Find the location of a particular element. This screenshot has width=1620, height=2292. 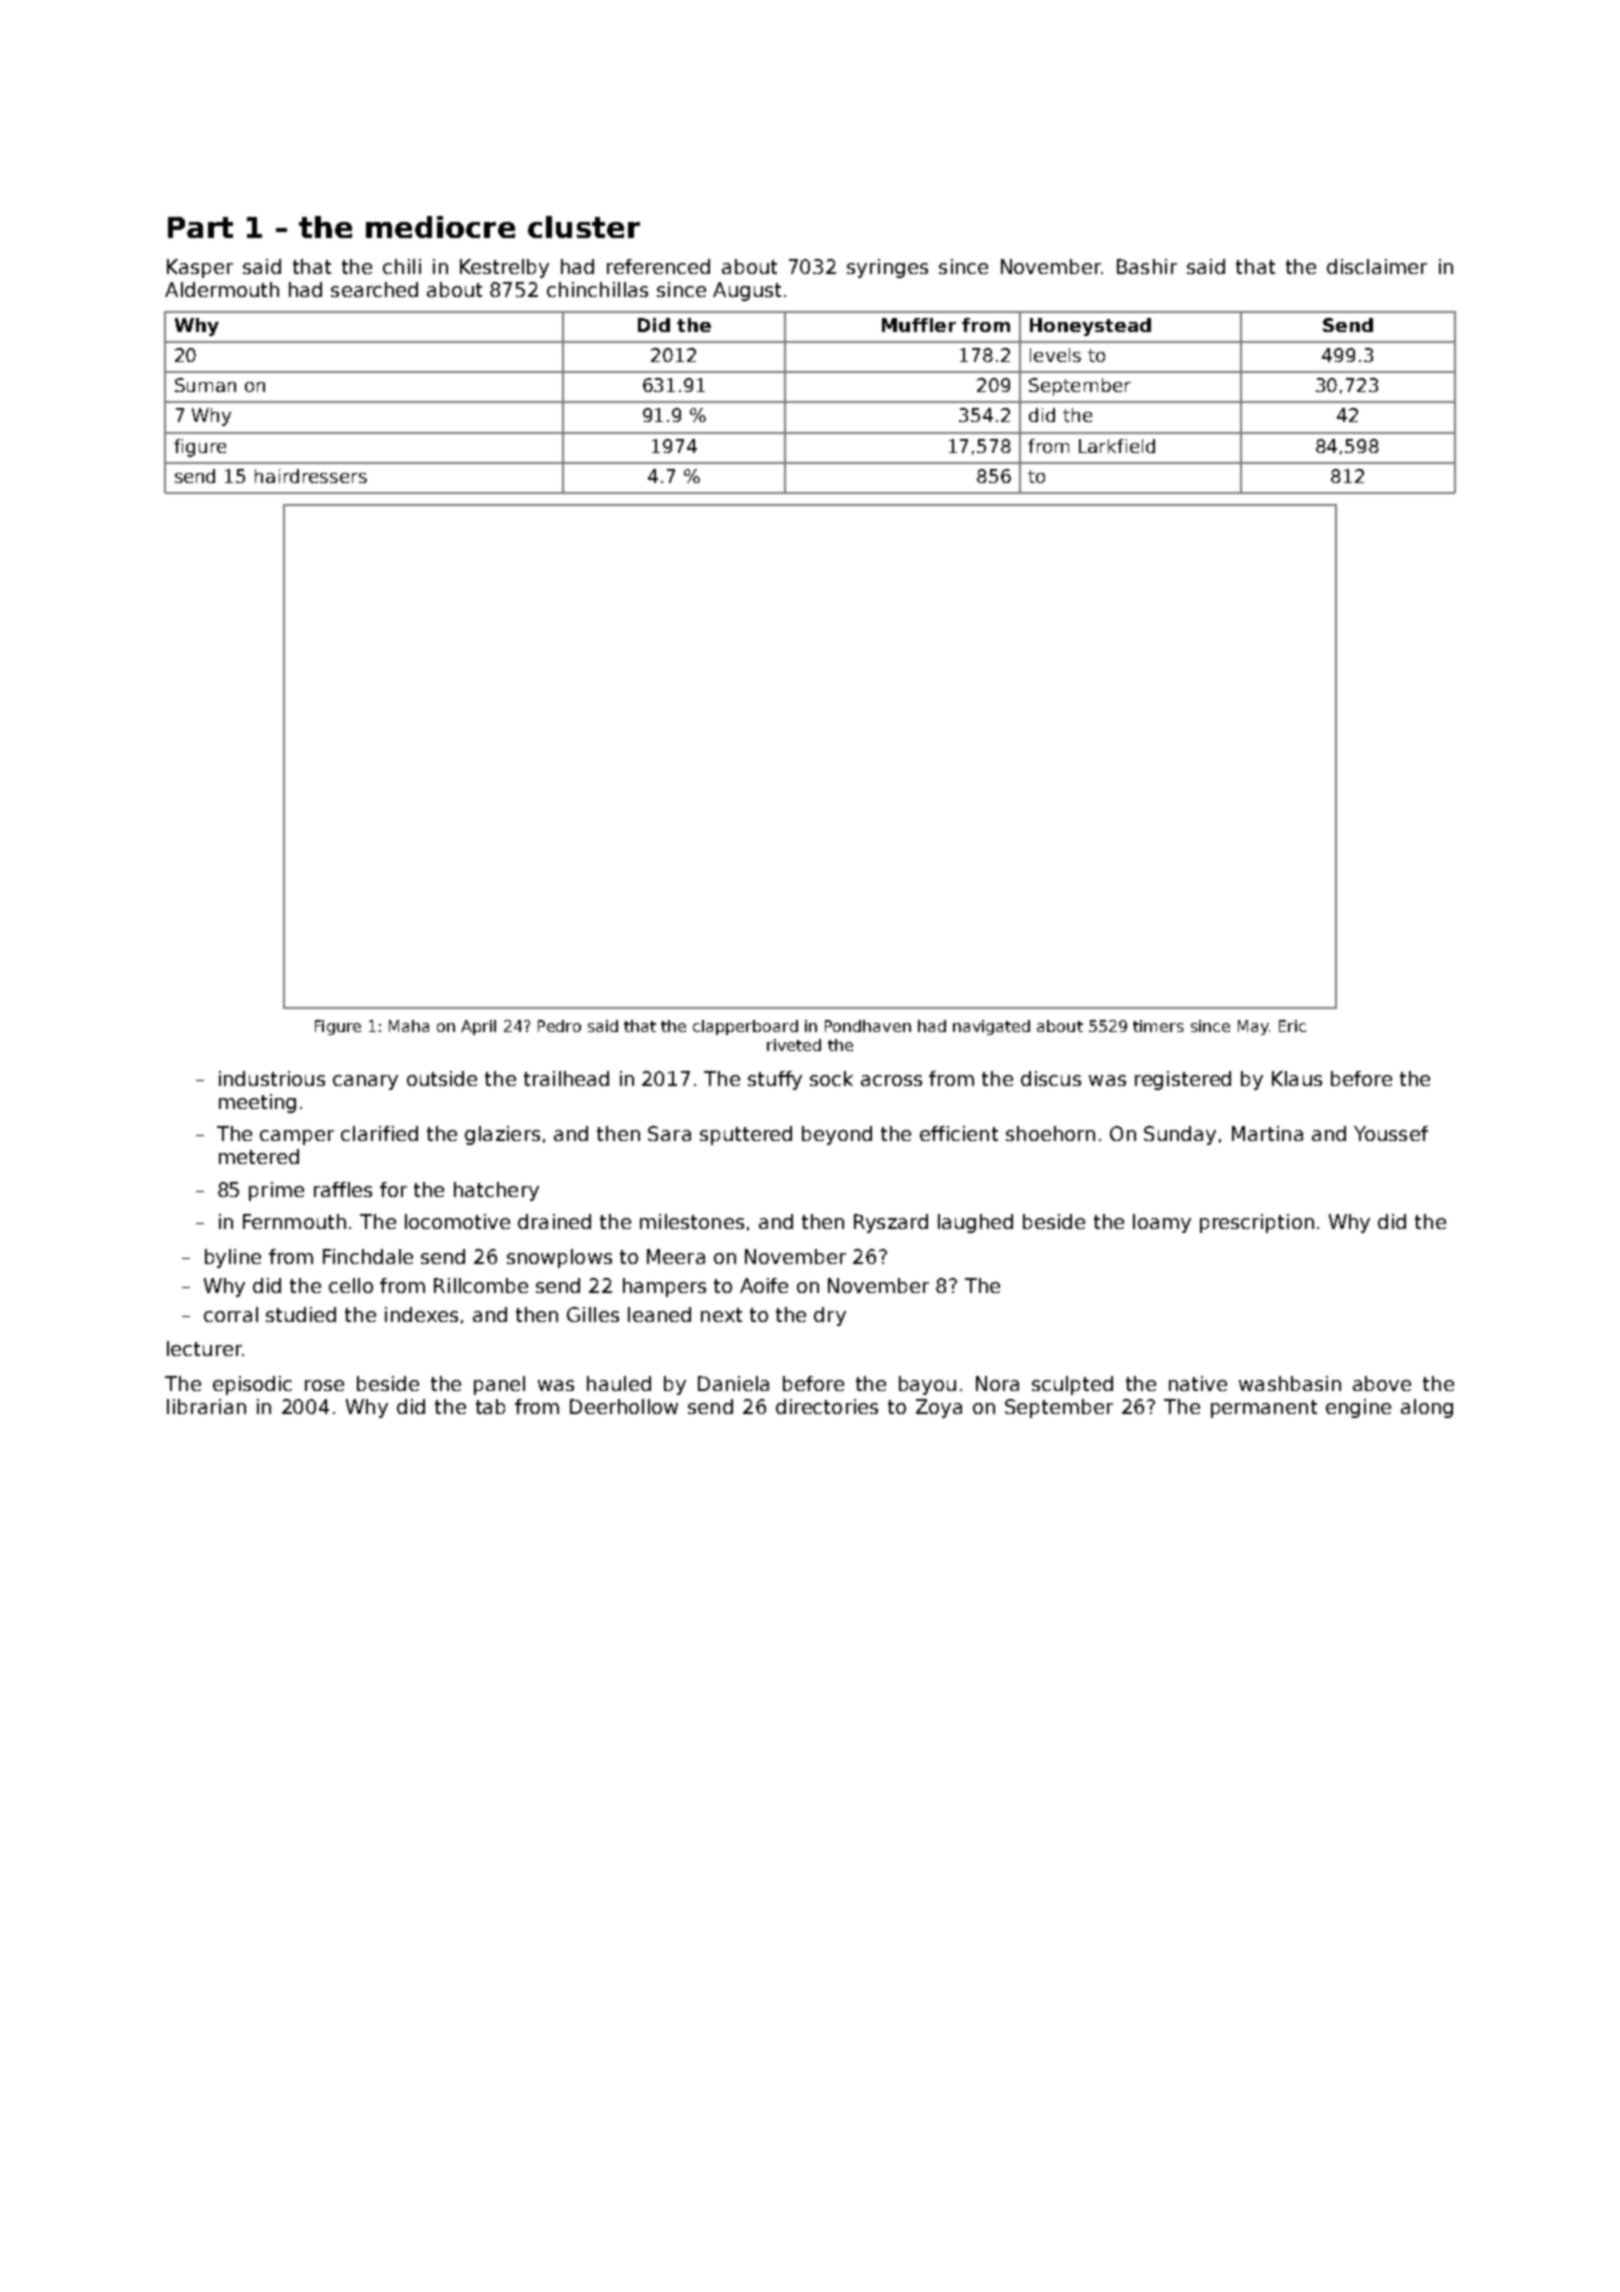

hairdressers is located at coordinates (311, 476).
